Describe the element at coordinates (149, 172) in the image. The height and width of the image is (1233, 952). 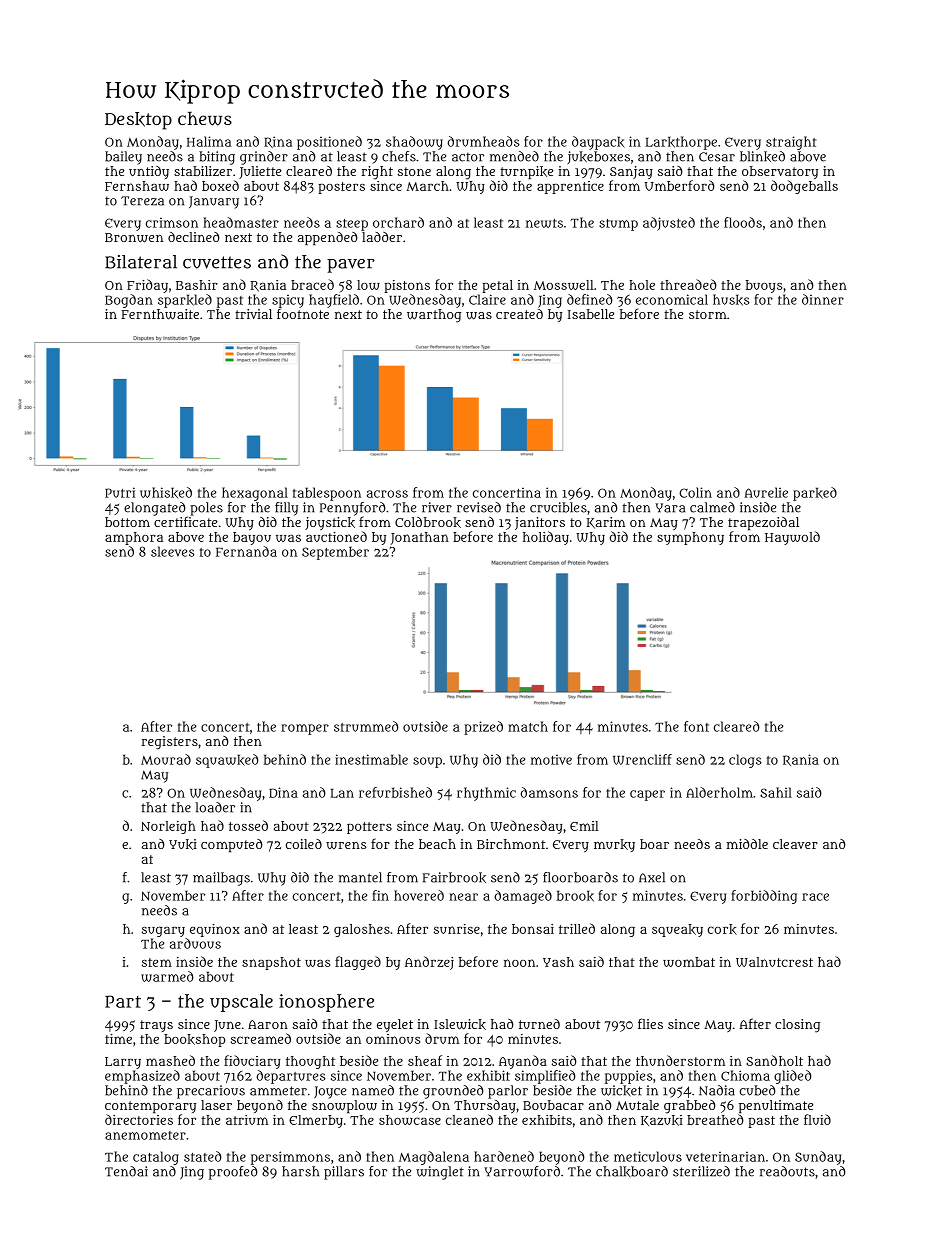
I see `untidy` at that location.
